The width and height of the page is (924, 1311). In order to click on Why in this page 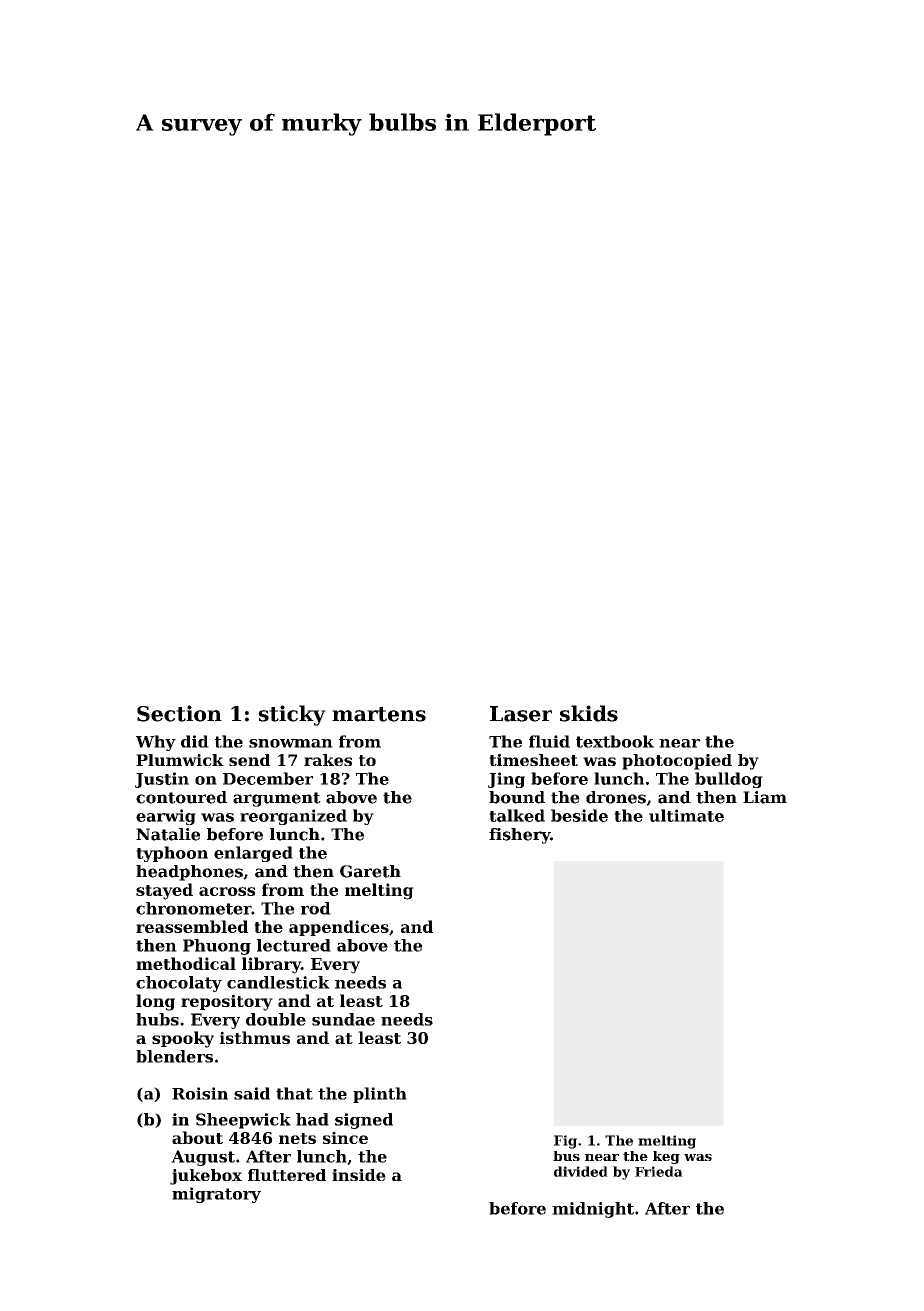, I will do `click(156, 743)`.
